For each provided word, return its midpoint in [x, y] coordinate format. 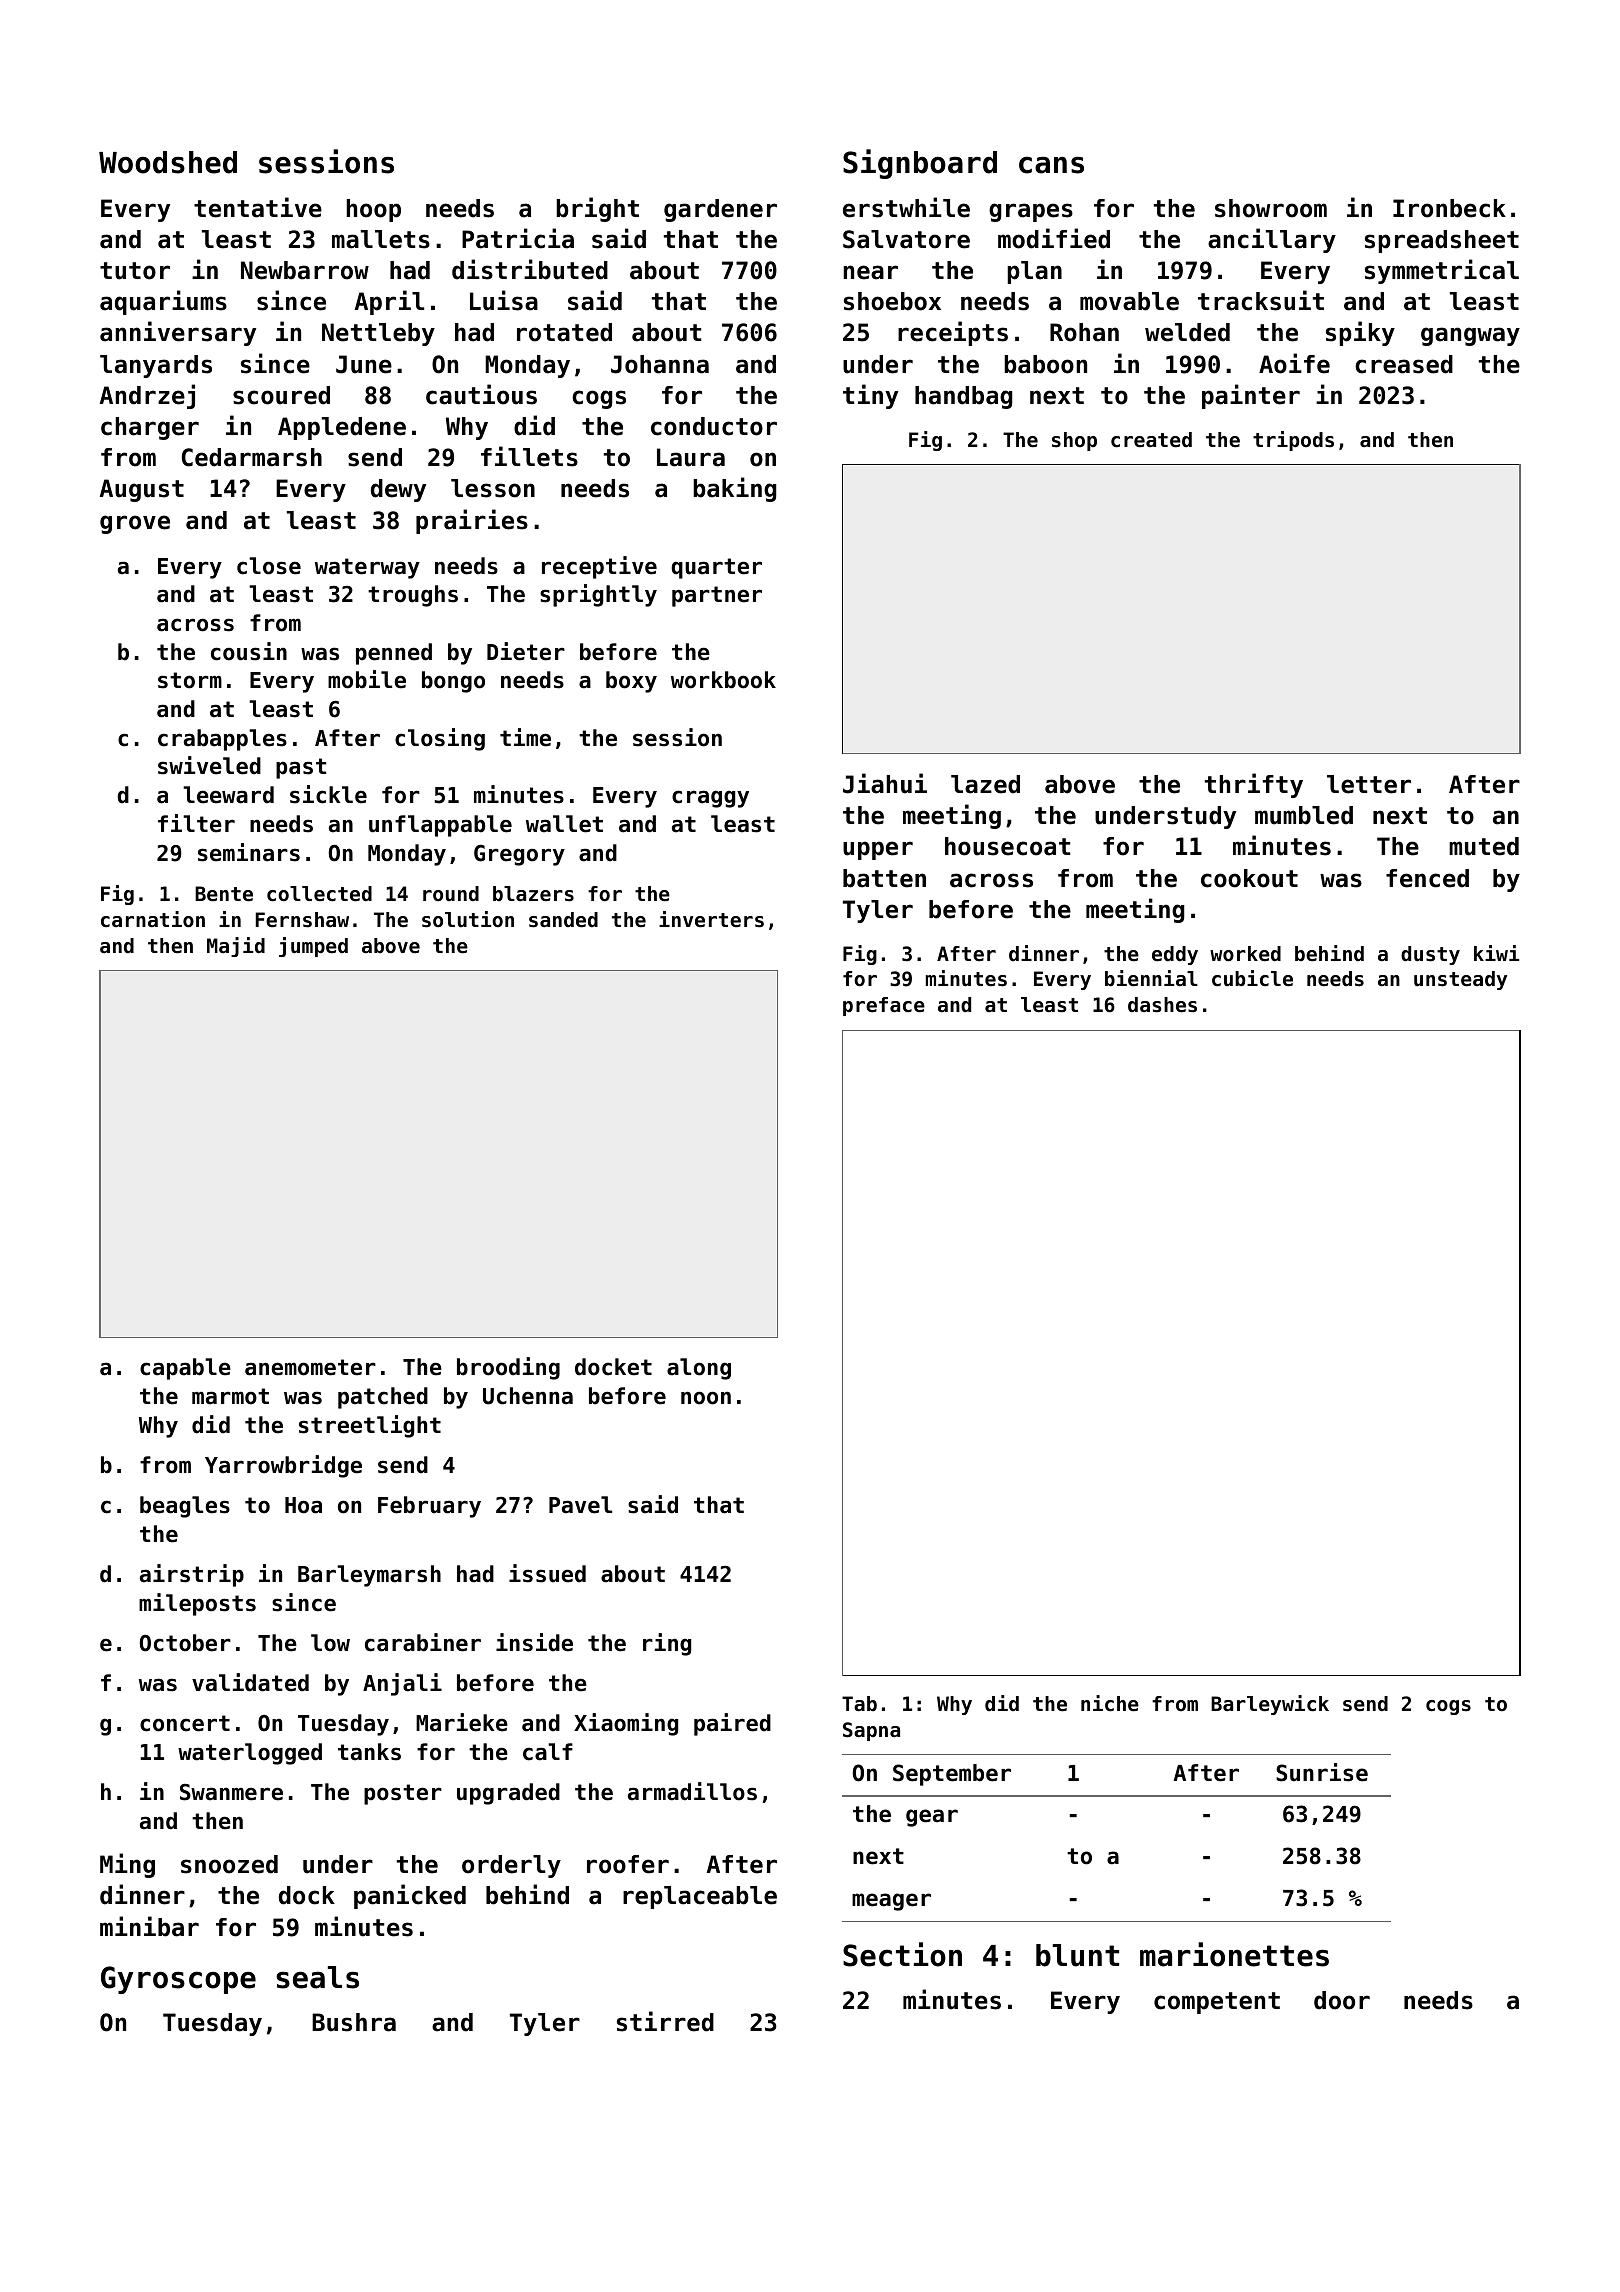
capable [185, 1369]
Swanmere [231, 1792]
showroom [1271, 208]
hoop [373, 210]
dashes [1162, 1005]
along [699, 1369]
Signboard [920, 164]
